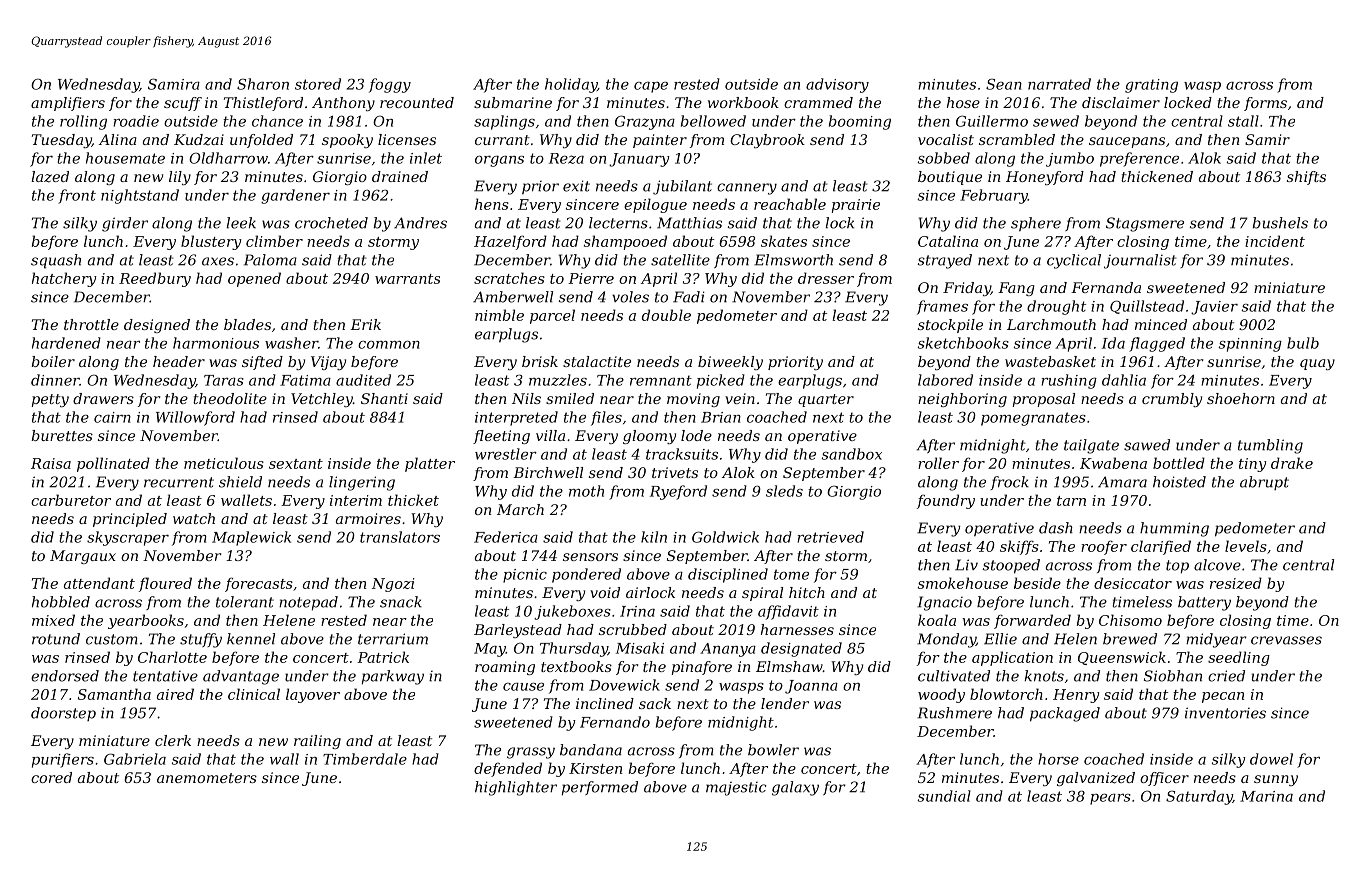  I want to click on highlighter, so click(516, 788).
